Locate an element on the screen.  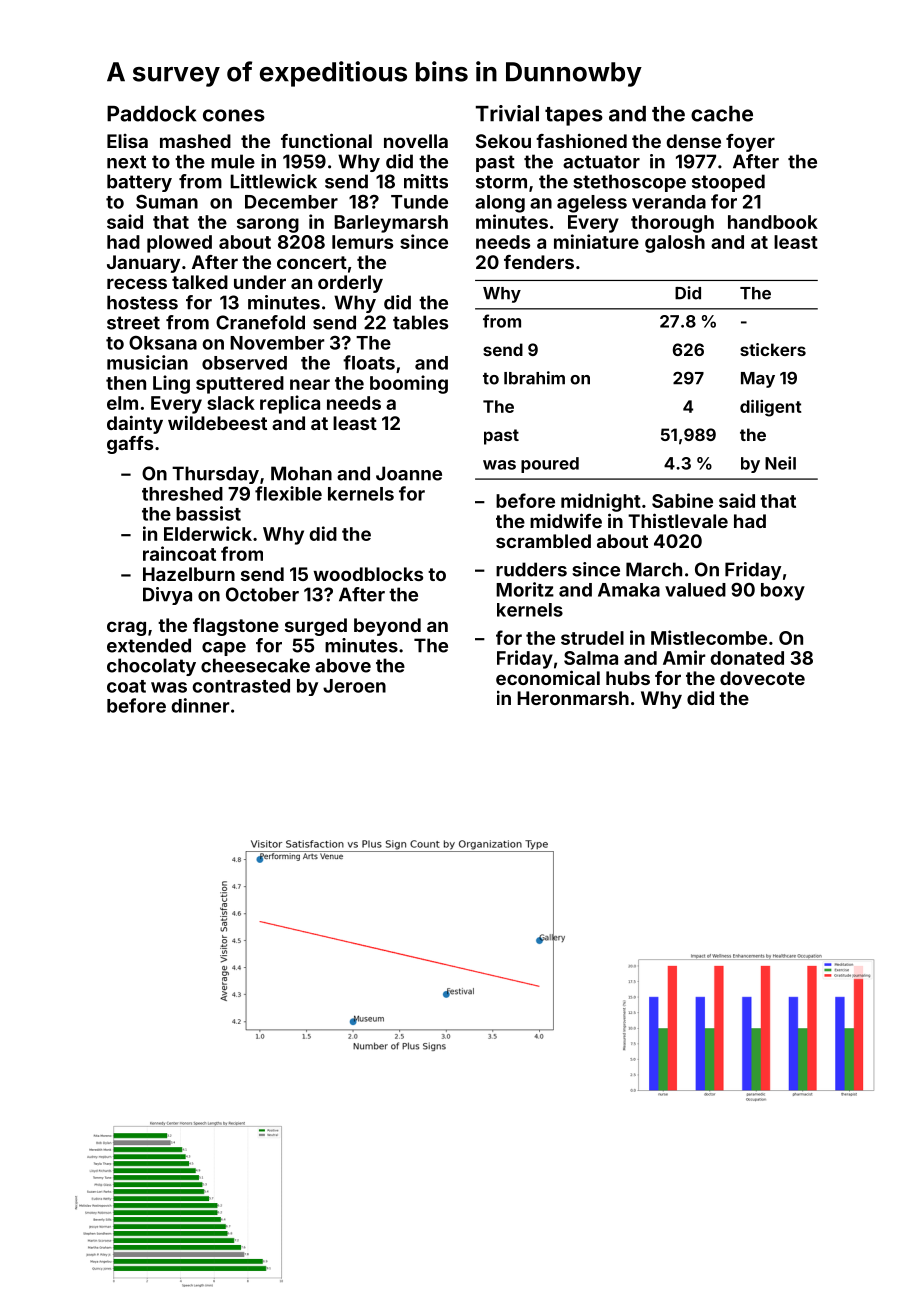
dinner is located at coordinates (200, 705).
